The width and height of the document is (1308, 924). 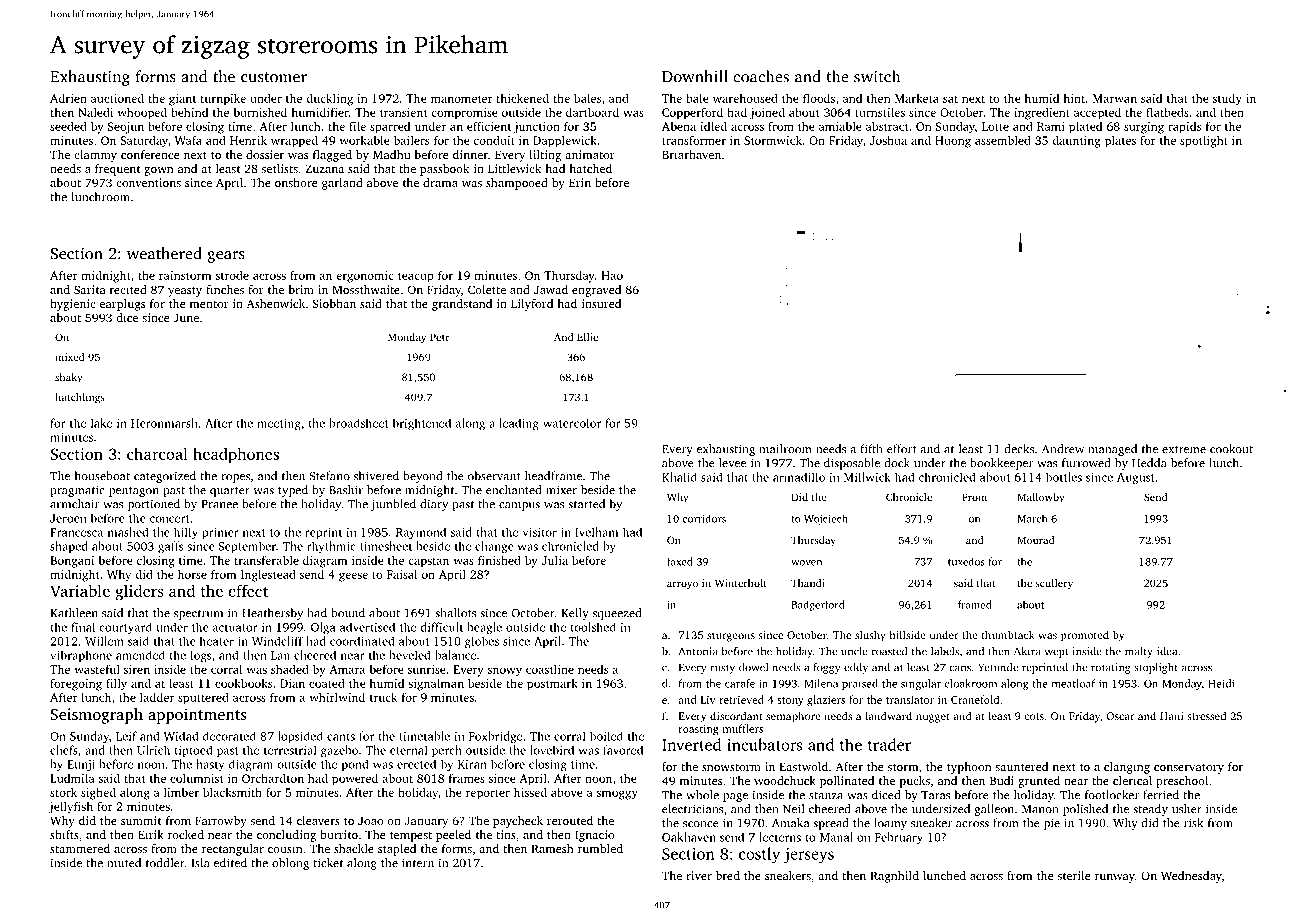 What do you see at coordinates (440, 182) in the document?
I see `drama` at bounding box center [440, 182].
